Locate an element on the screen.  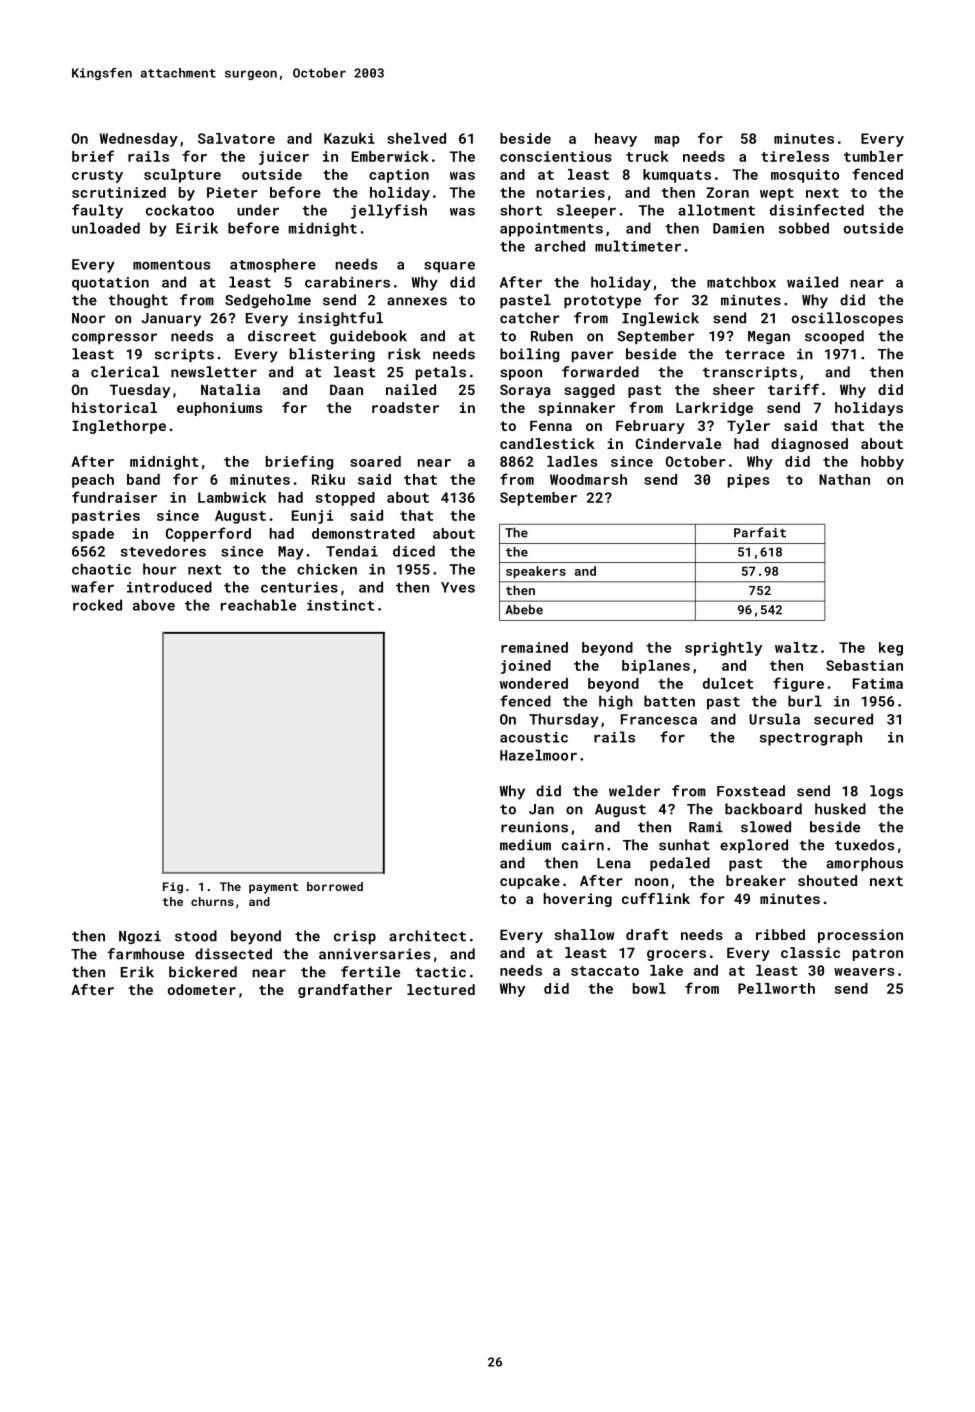
diagnosed is located at coordinates (809, 445).
